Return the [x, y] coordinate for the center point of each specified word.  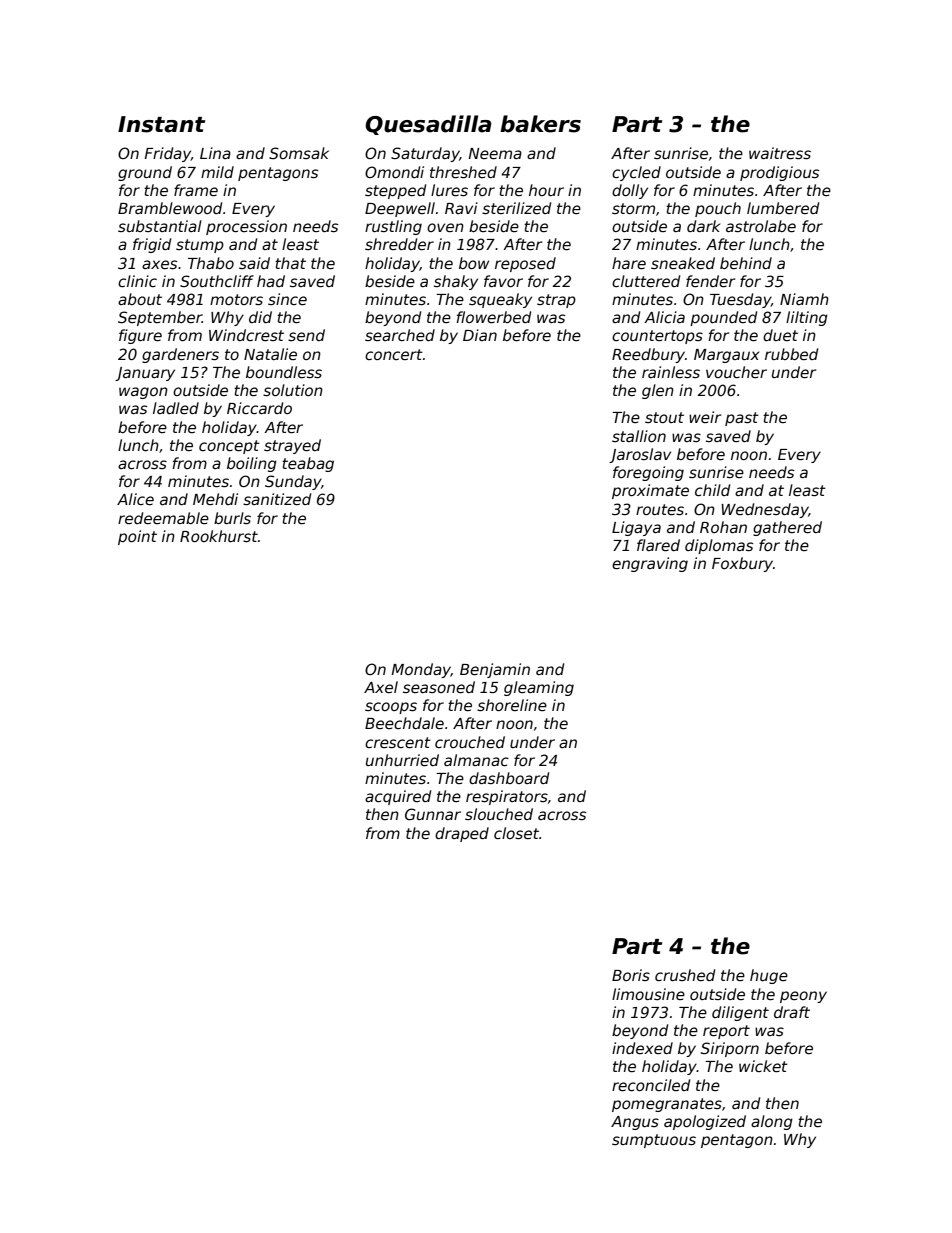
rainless [671, 372]
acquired [398, 797]
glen [658, 391]
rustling [393, 227]
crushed [685, 975]
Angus [635, 1123]
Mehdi [215, 499]
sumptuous [654, 1141]
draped [462, 834]
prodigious [779, 173]
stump [200, 246]
